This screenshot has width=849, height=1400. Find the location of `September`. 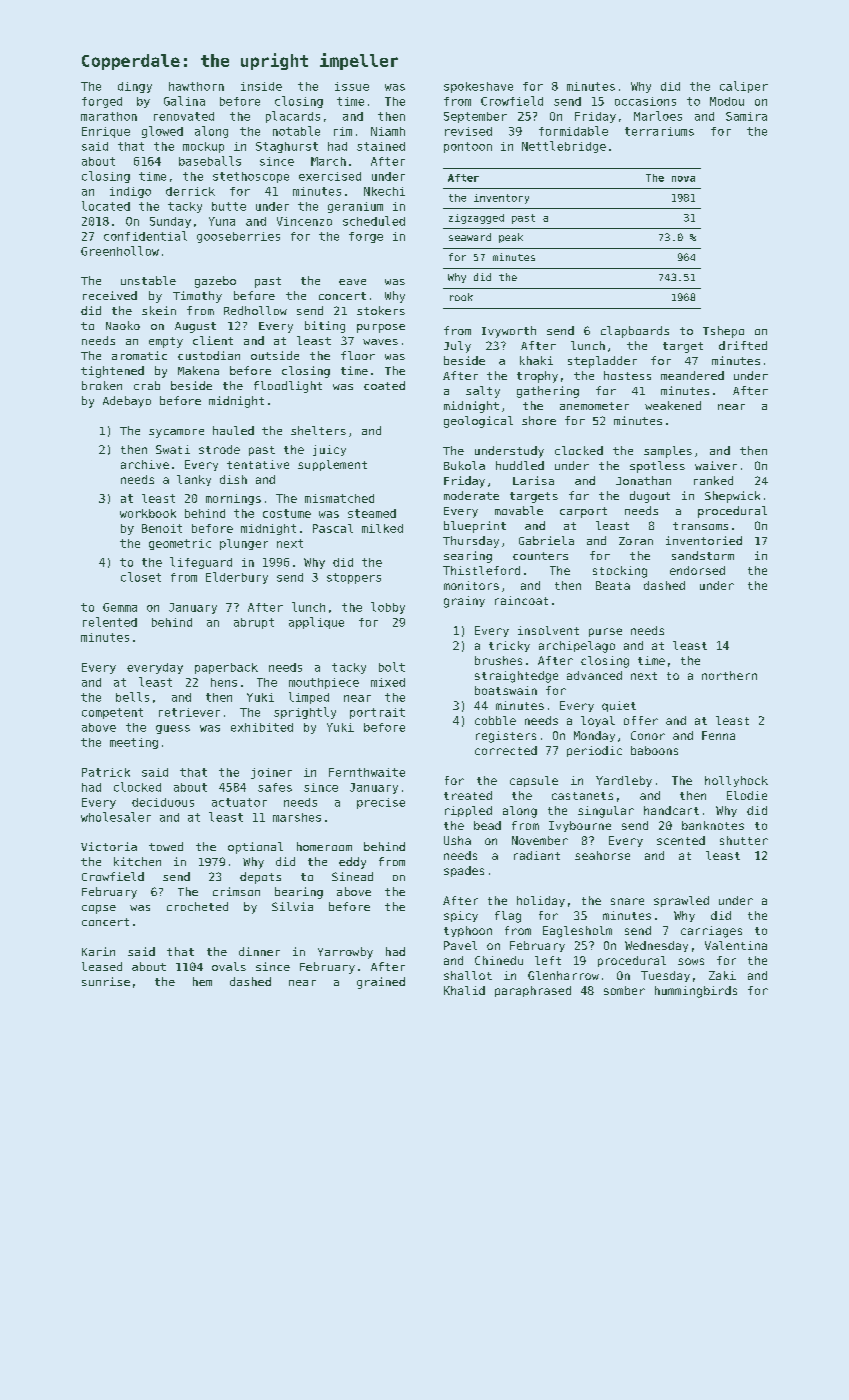

September is located at coordinates (475, 117).
